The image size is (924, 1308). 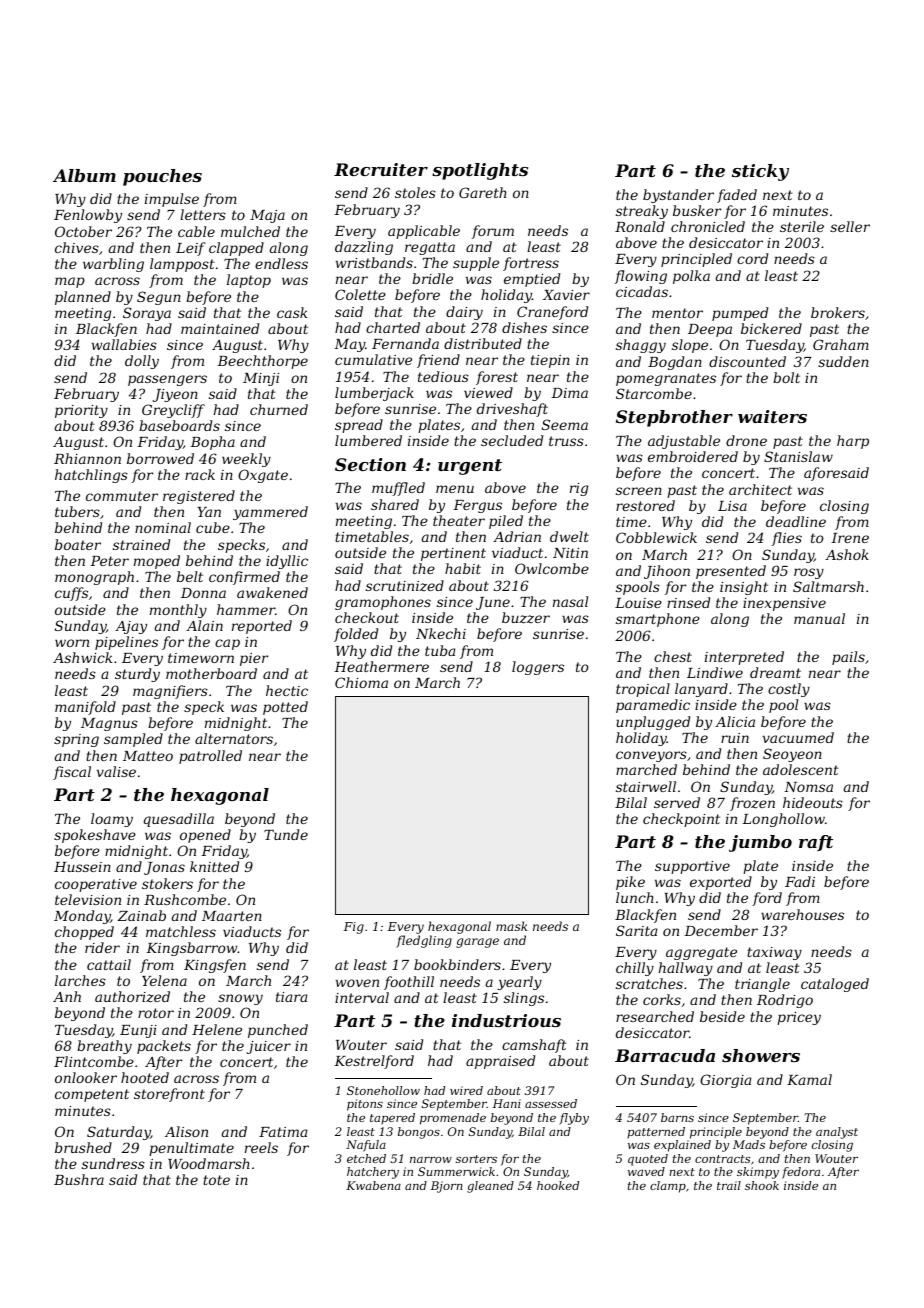 What do you see at coordinates (78, 544) in the page?
I see `boater` at bounding box center [78, 544].
